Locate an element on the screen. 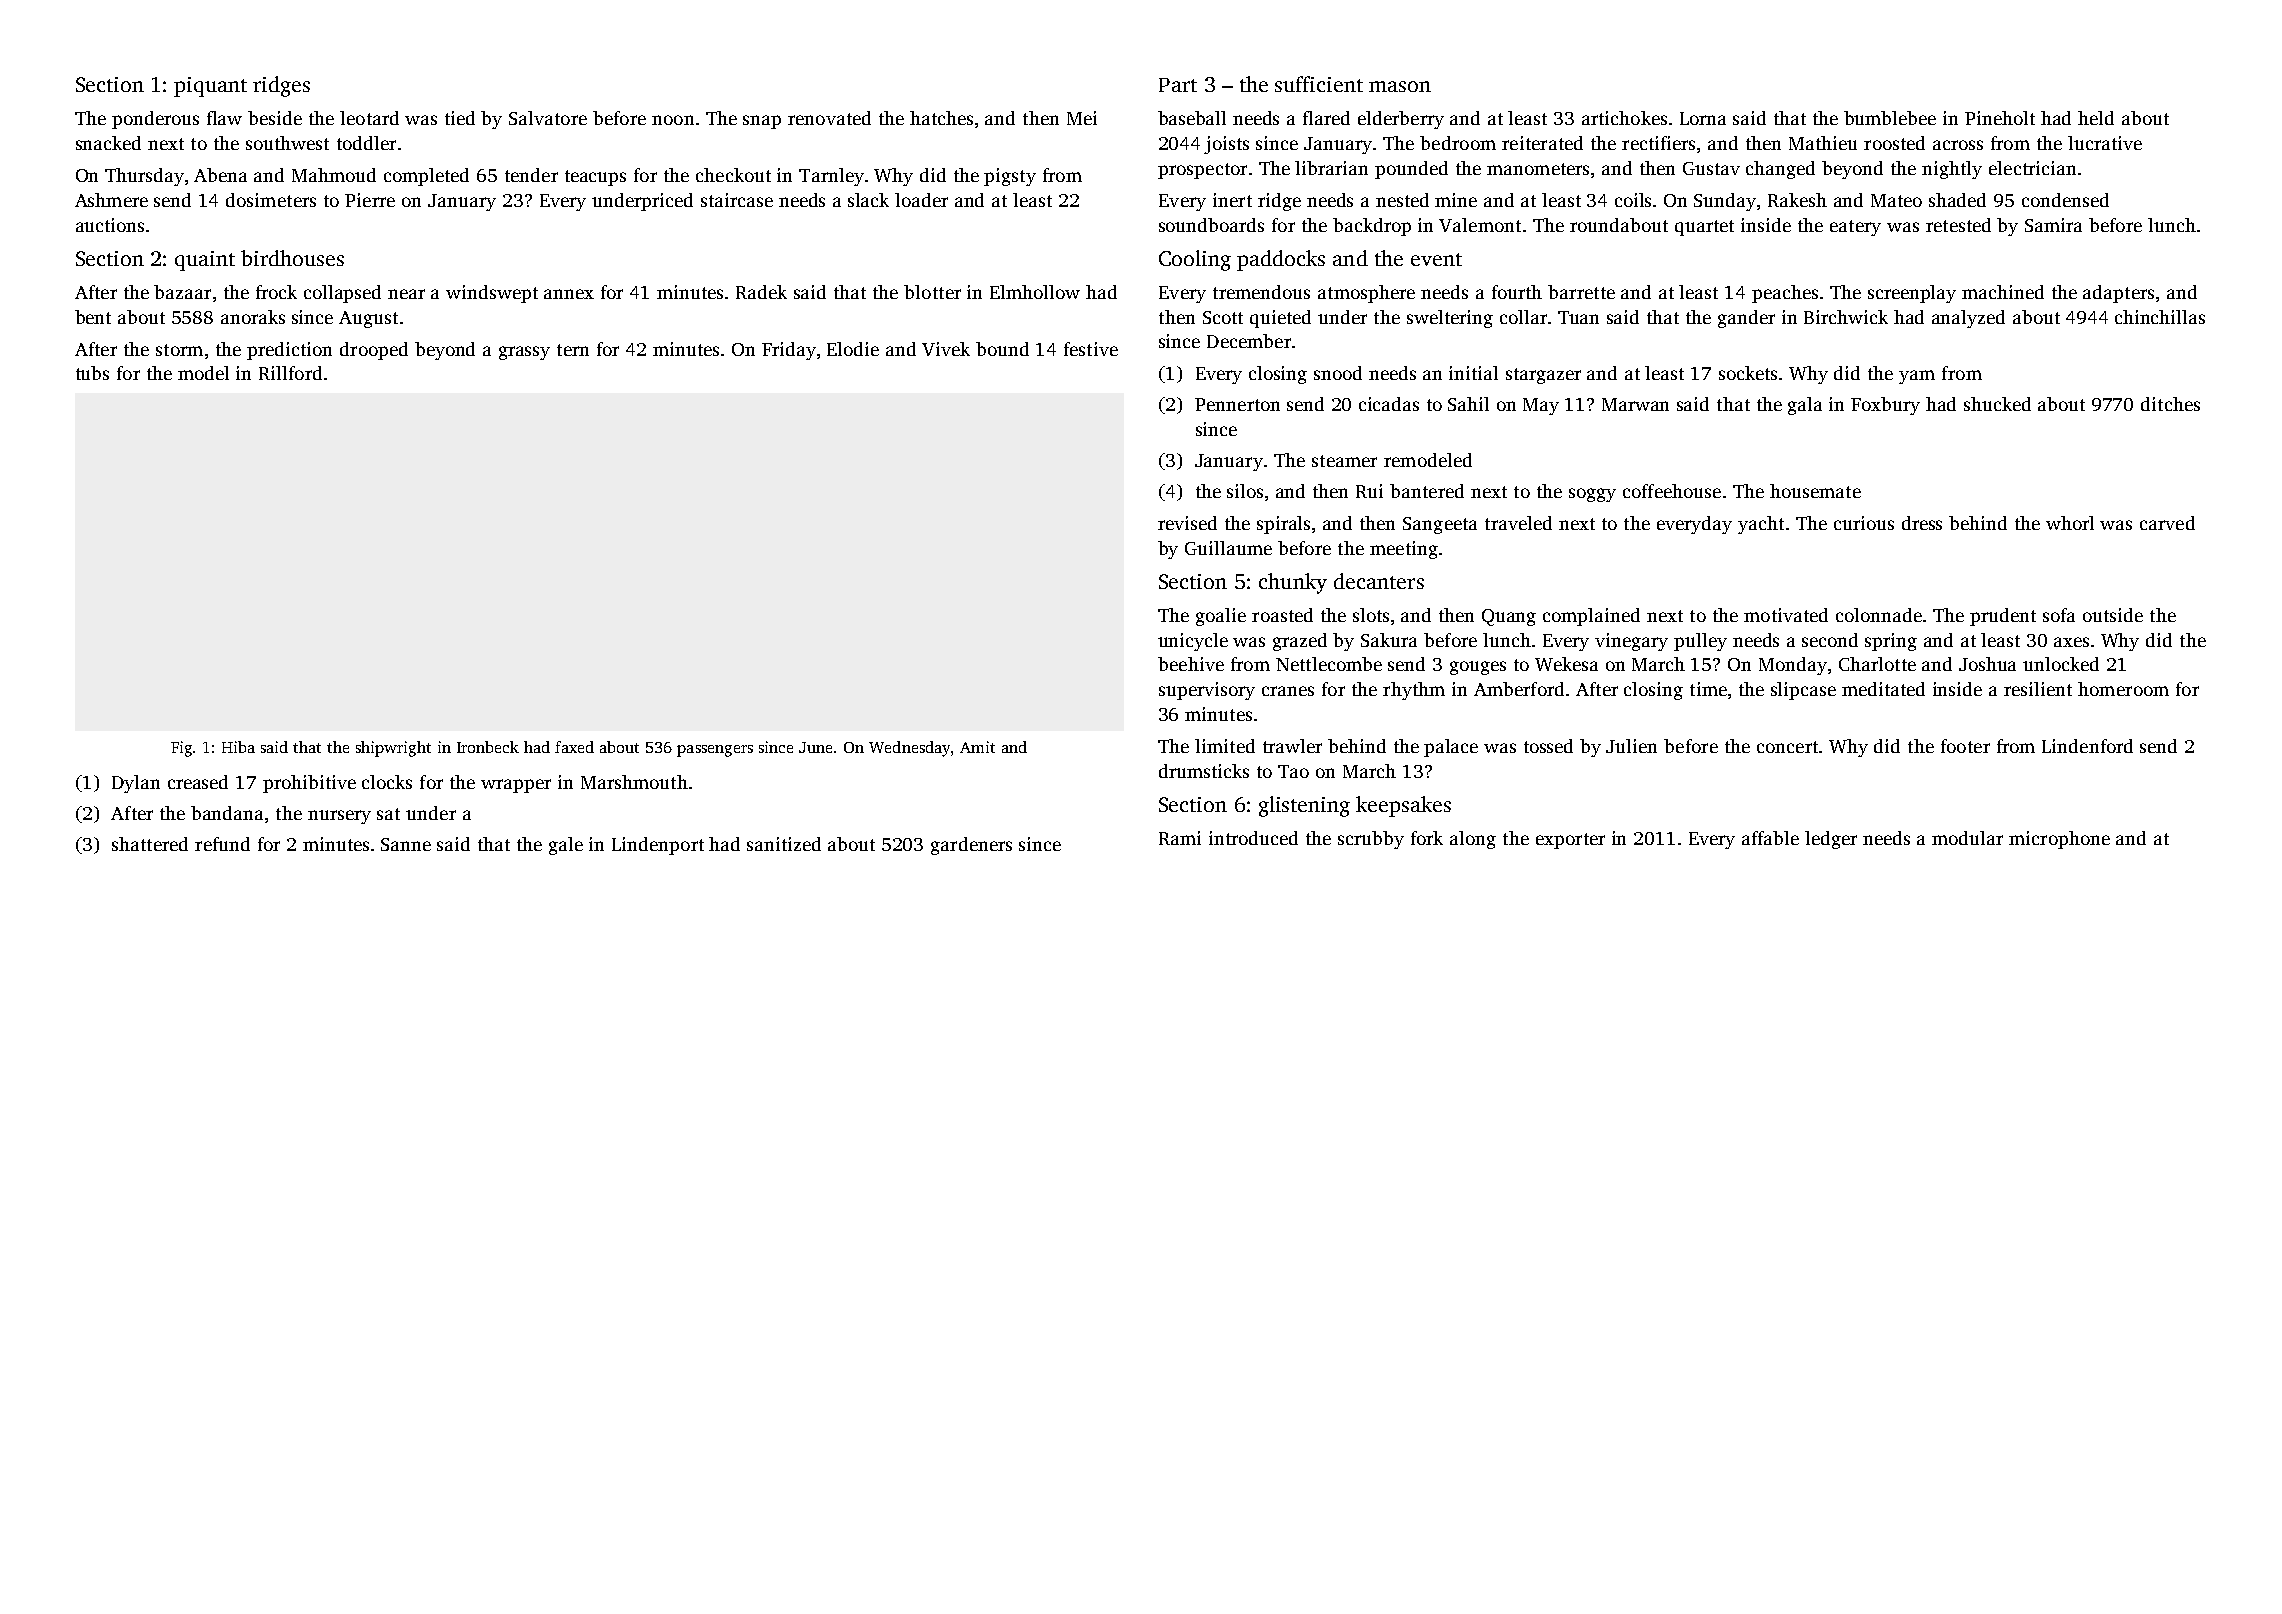 The image size is (2282, 1614). shattered is located at coordinates (150, 844).
